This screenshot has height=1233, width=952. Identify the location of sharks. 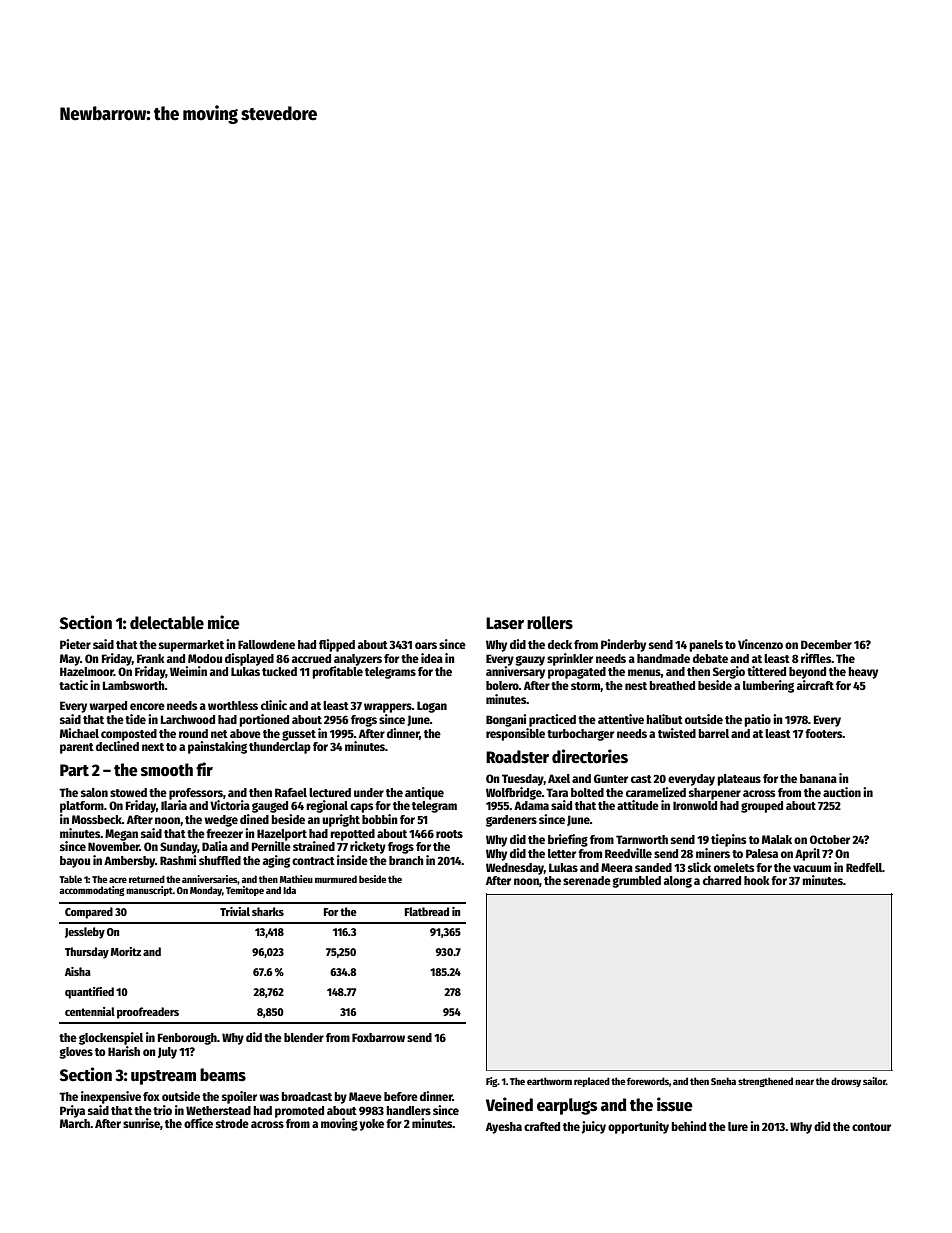
(268, 911).
